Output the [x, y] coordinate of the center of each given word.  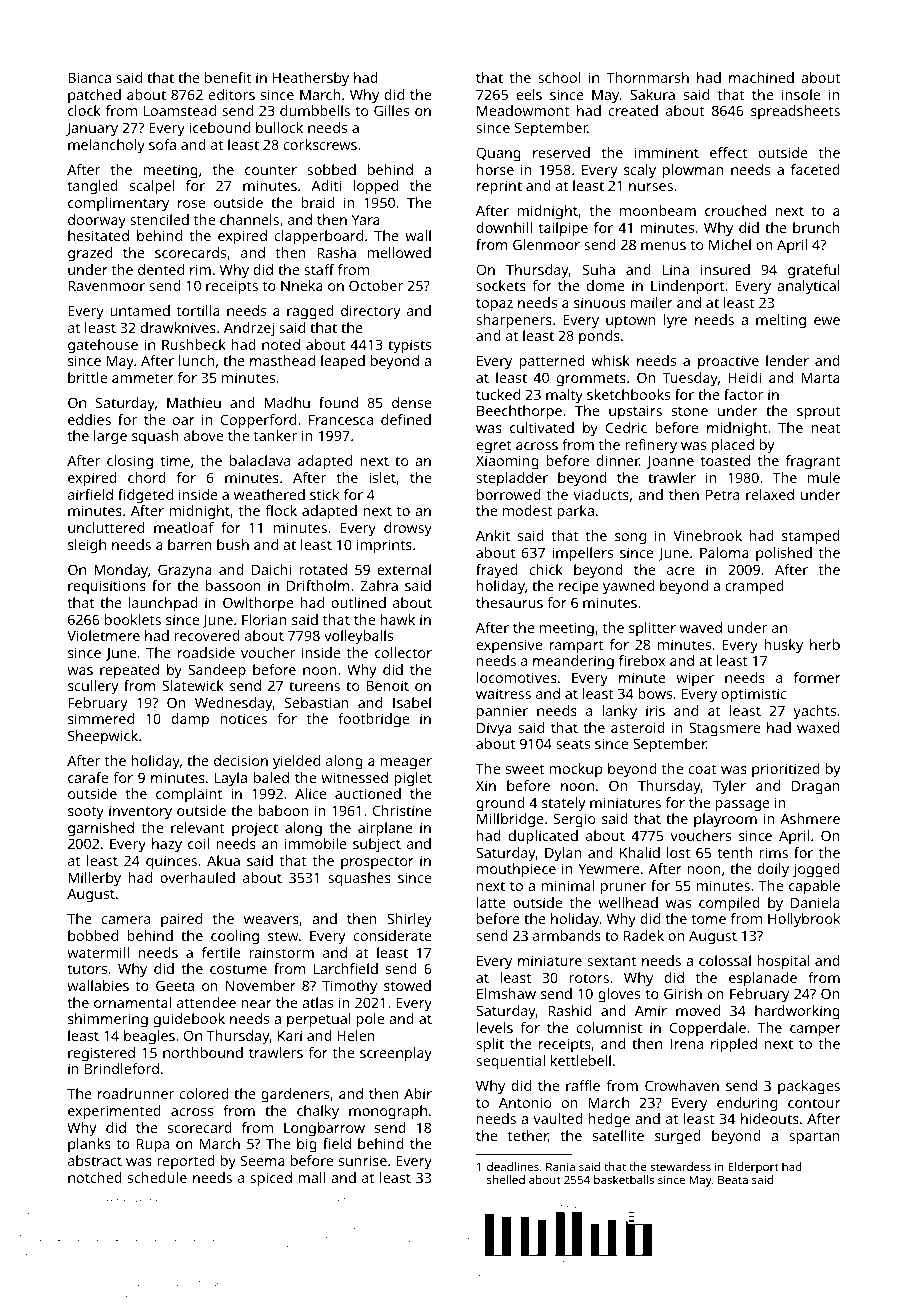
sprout [819, 413]
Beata [733, 1179]
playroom [725, 820]
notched [95, 1177]
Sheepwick [103, 737]
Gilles [391, 110]
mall [311, 1177]
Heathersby [311, 79]
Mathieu [194, 402]
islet [382, 477]
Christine [401, 810]
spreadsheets [795, 112]
